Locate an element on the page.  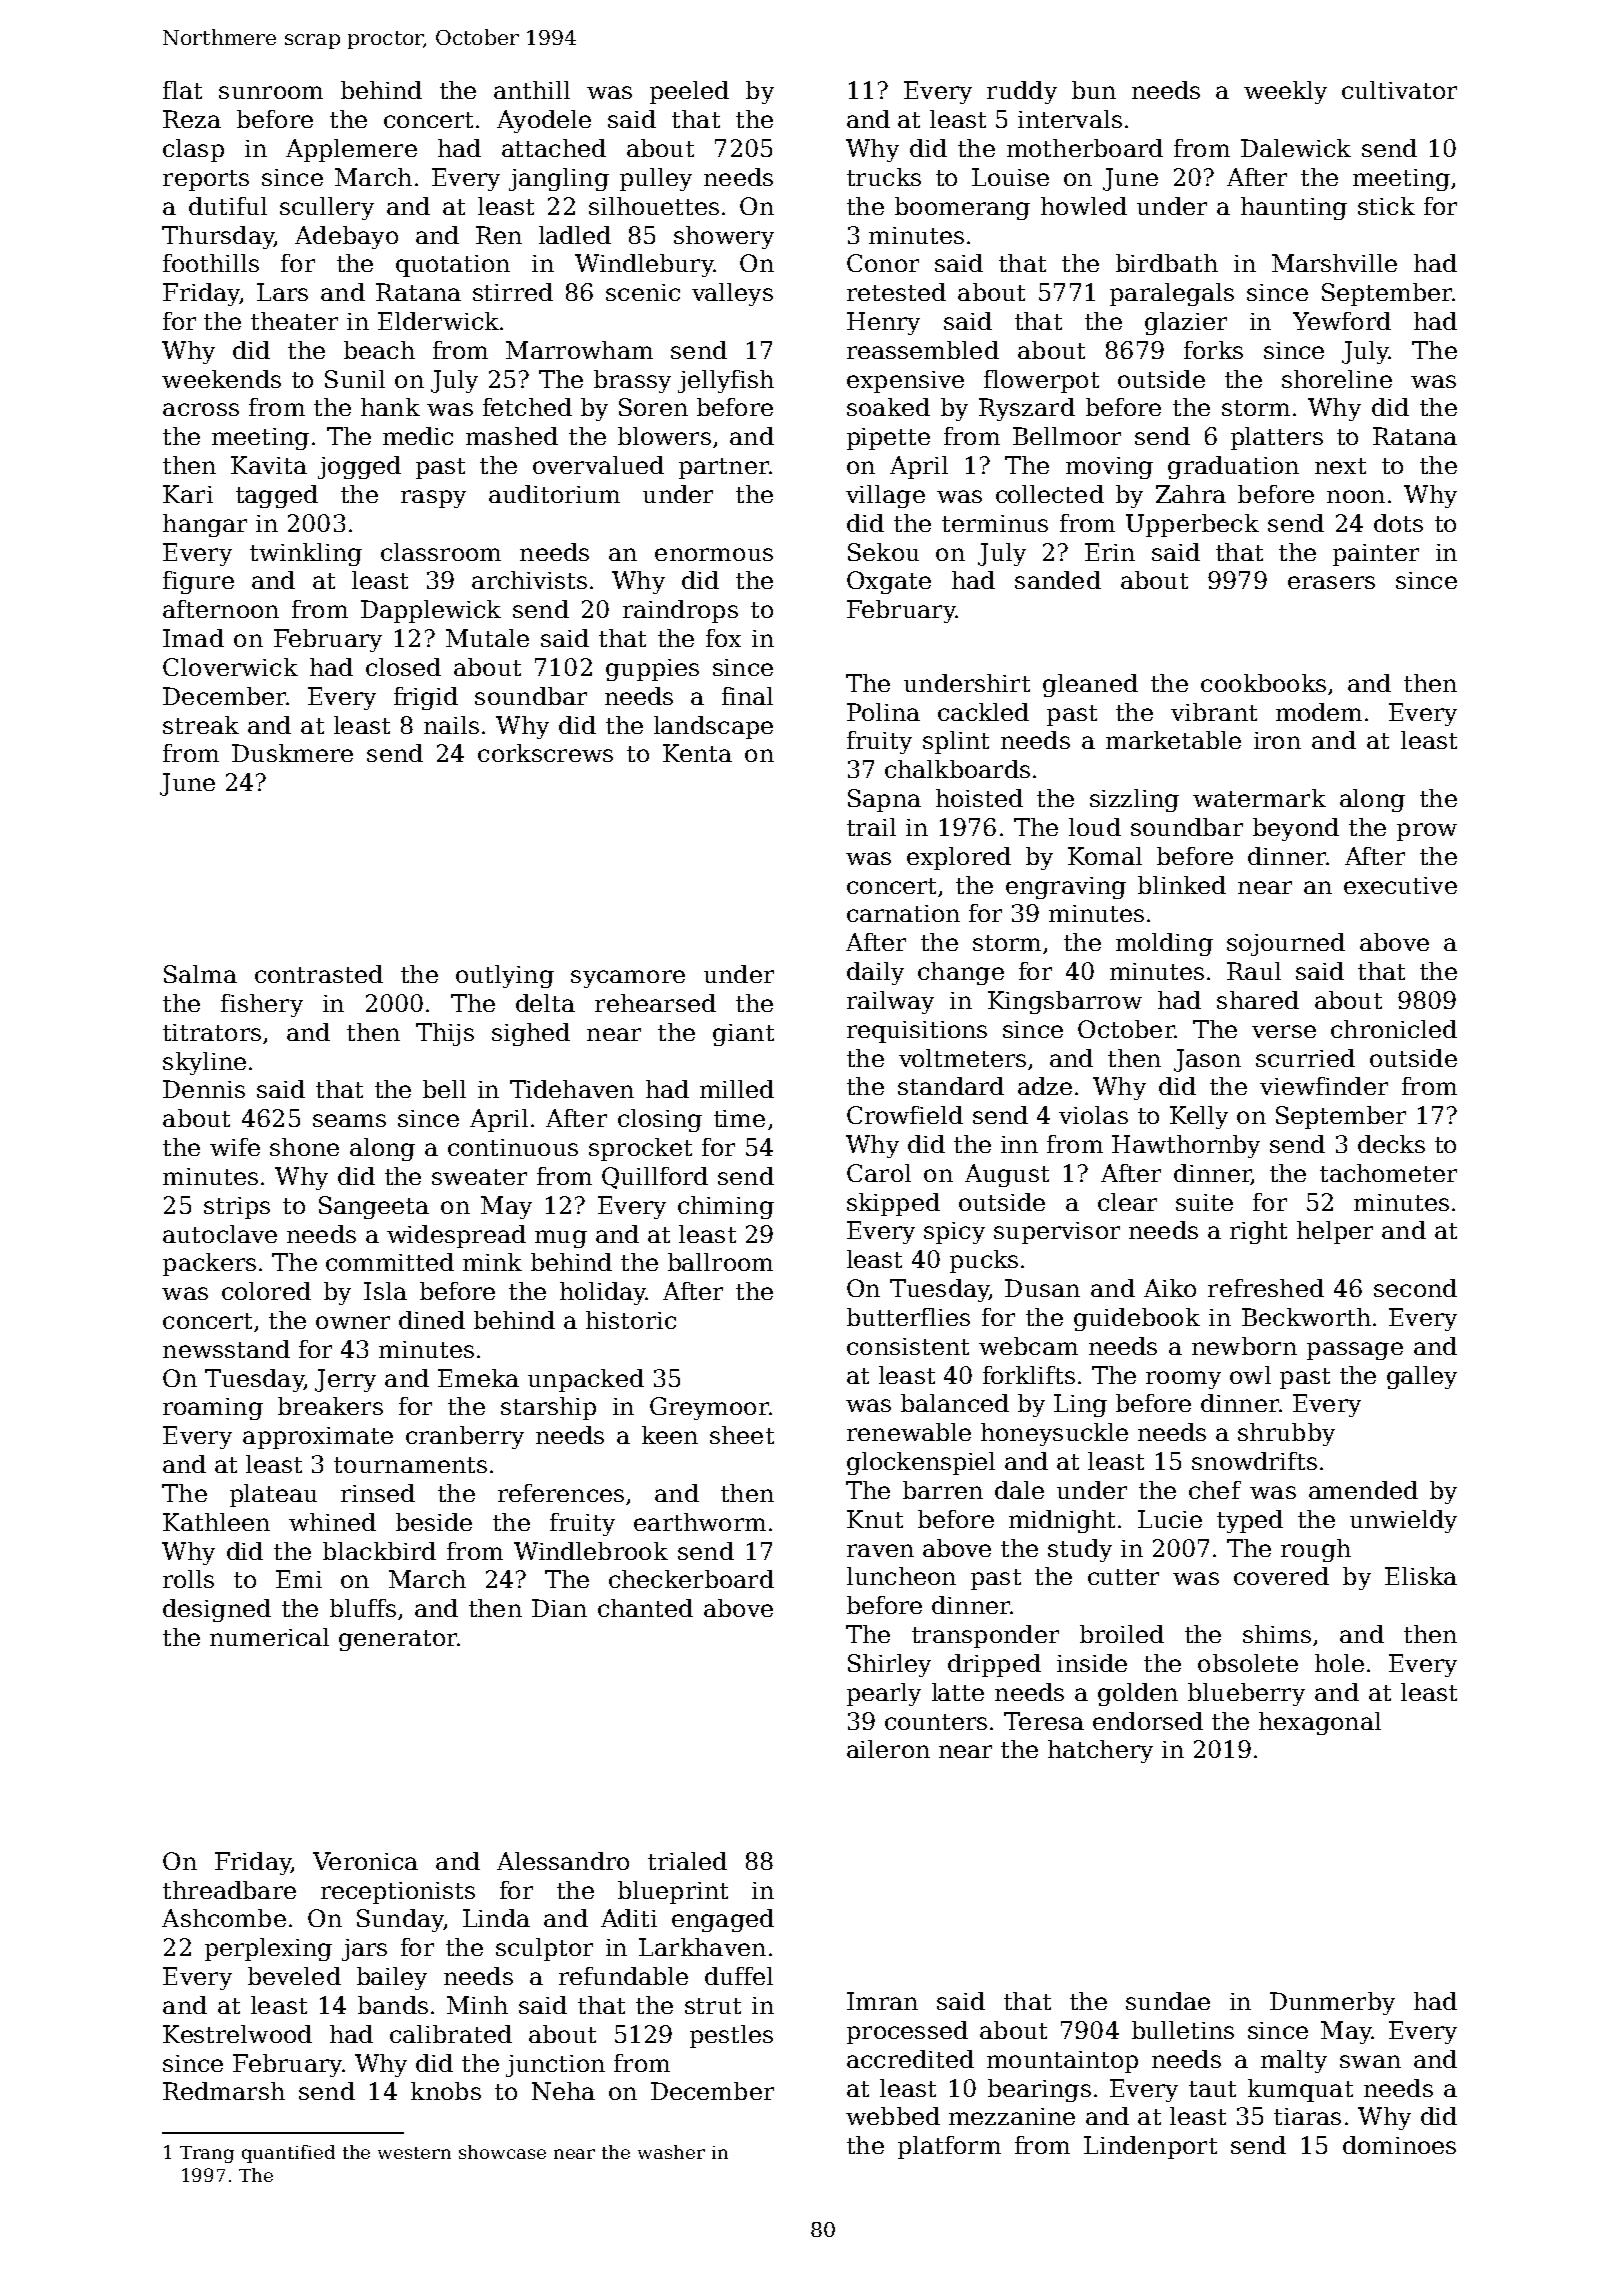
trucks is located at coordinates (884, 177).
